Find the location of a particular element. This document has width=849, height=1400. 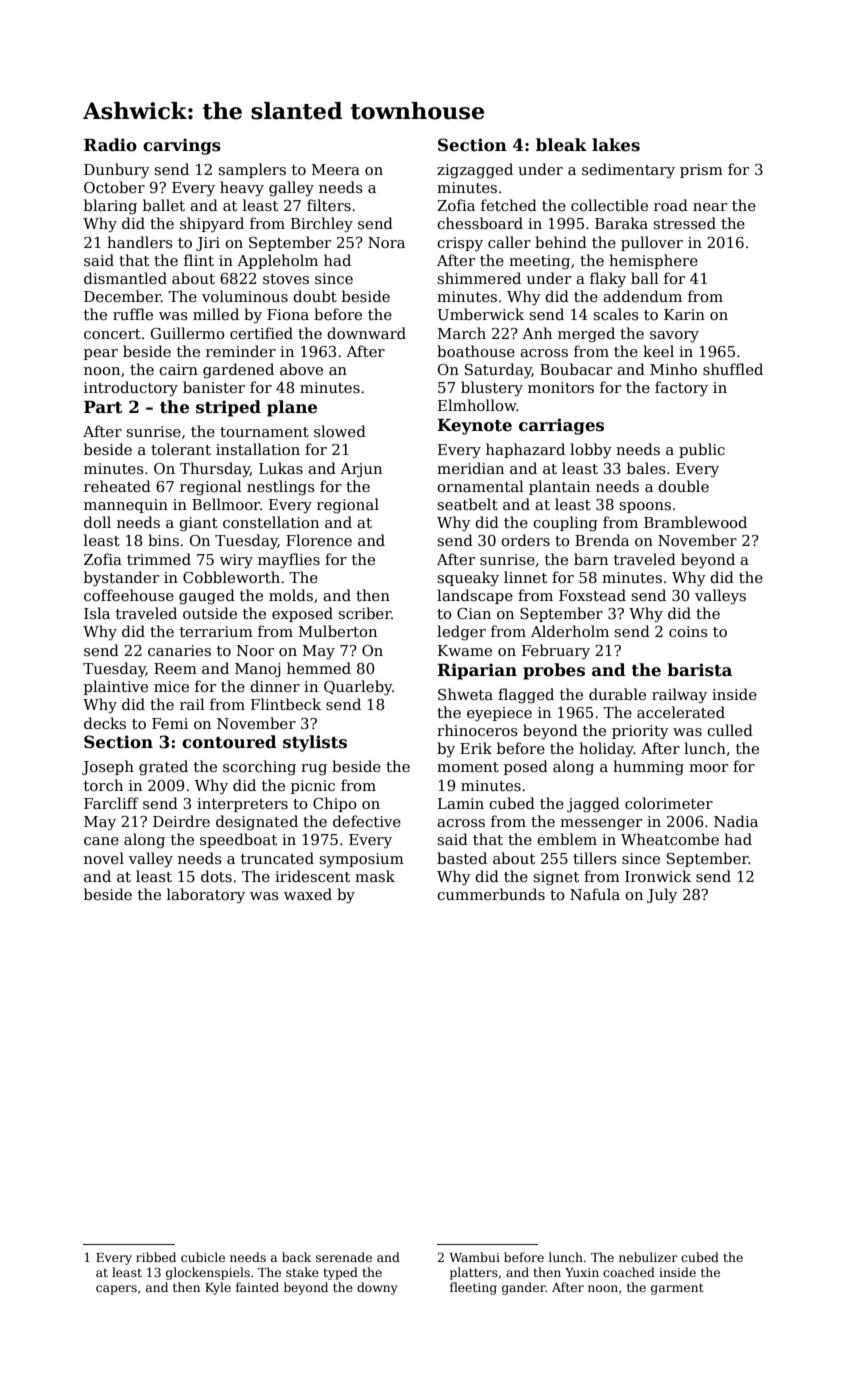

back is located at coordinates (296, 1257).
